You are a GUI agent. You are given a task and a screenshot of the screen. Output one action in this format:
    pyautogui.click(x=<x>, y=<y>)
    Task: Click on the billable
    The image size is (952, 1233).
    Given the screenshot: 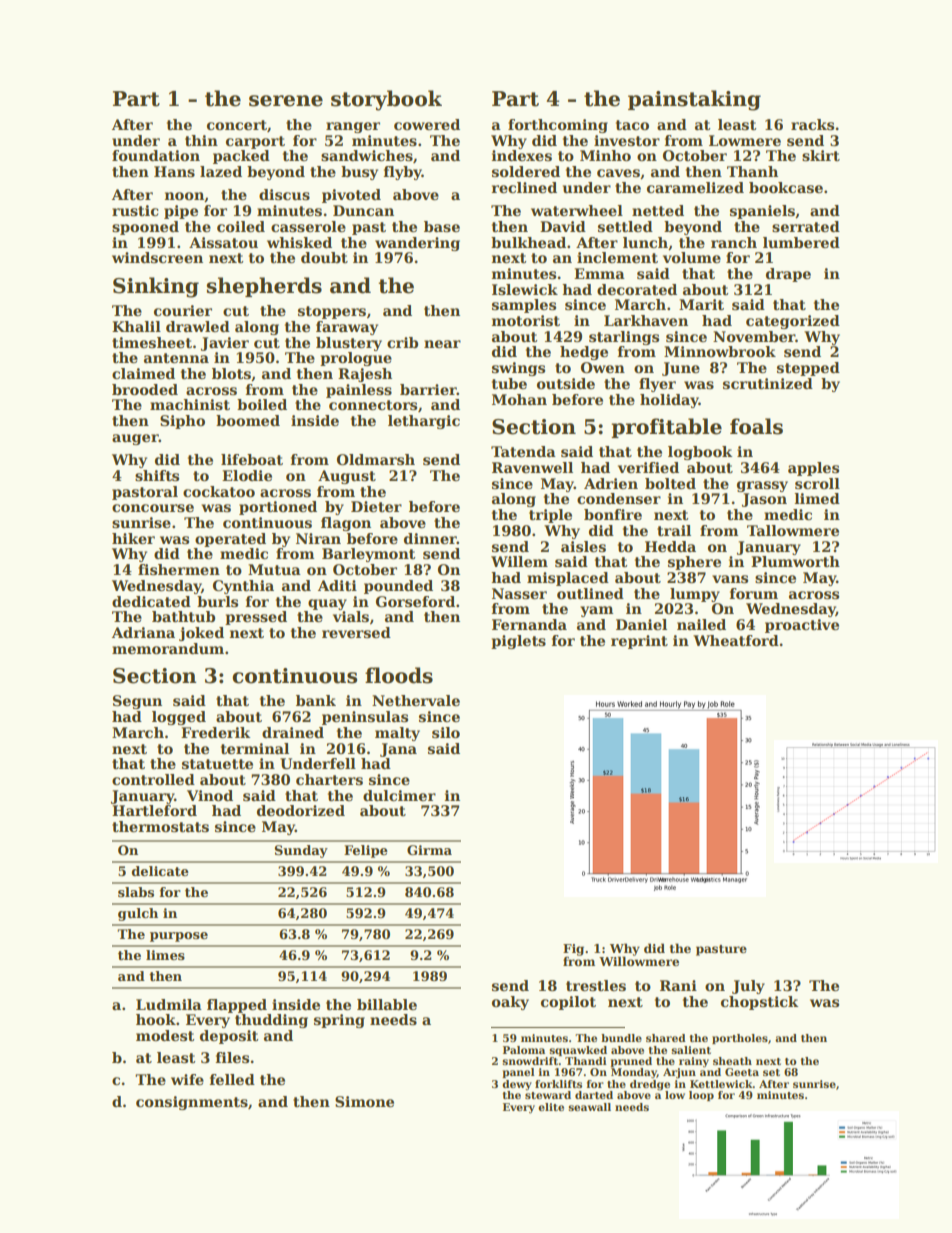 What is the action you would take?
    pyautogui.click(x=387, y=1004)
